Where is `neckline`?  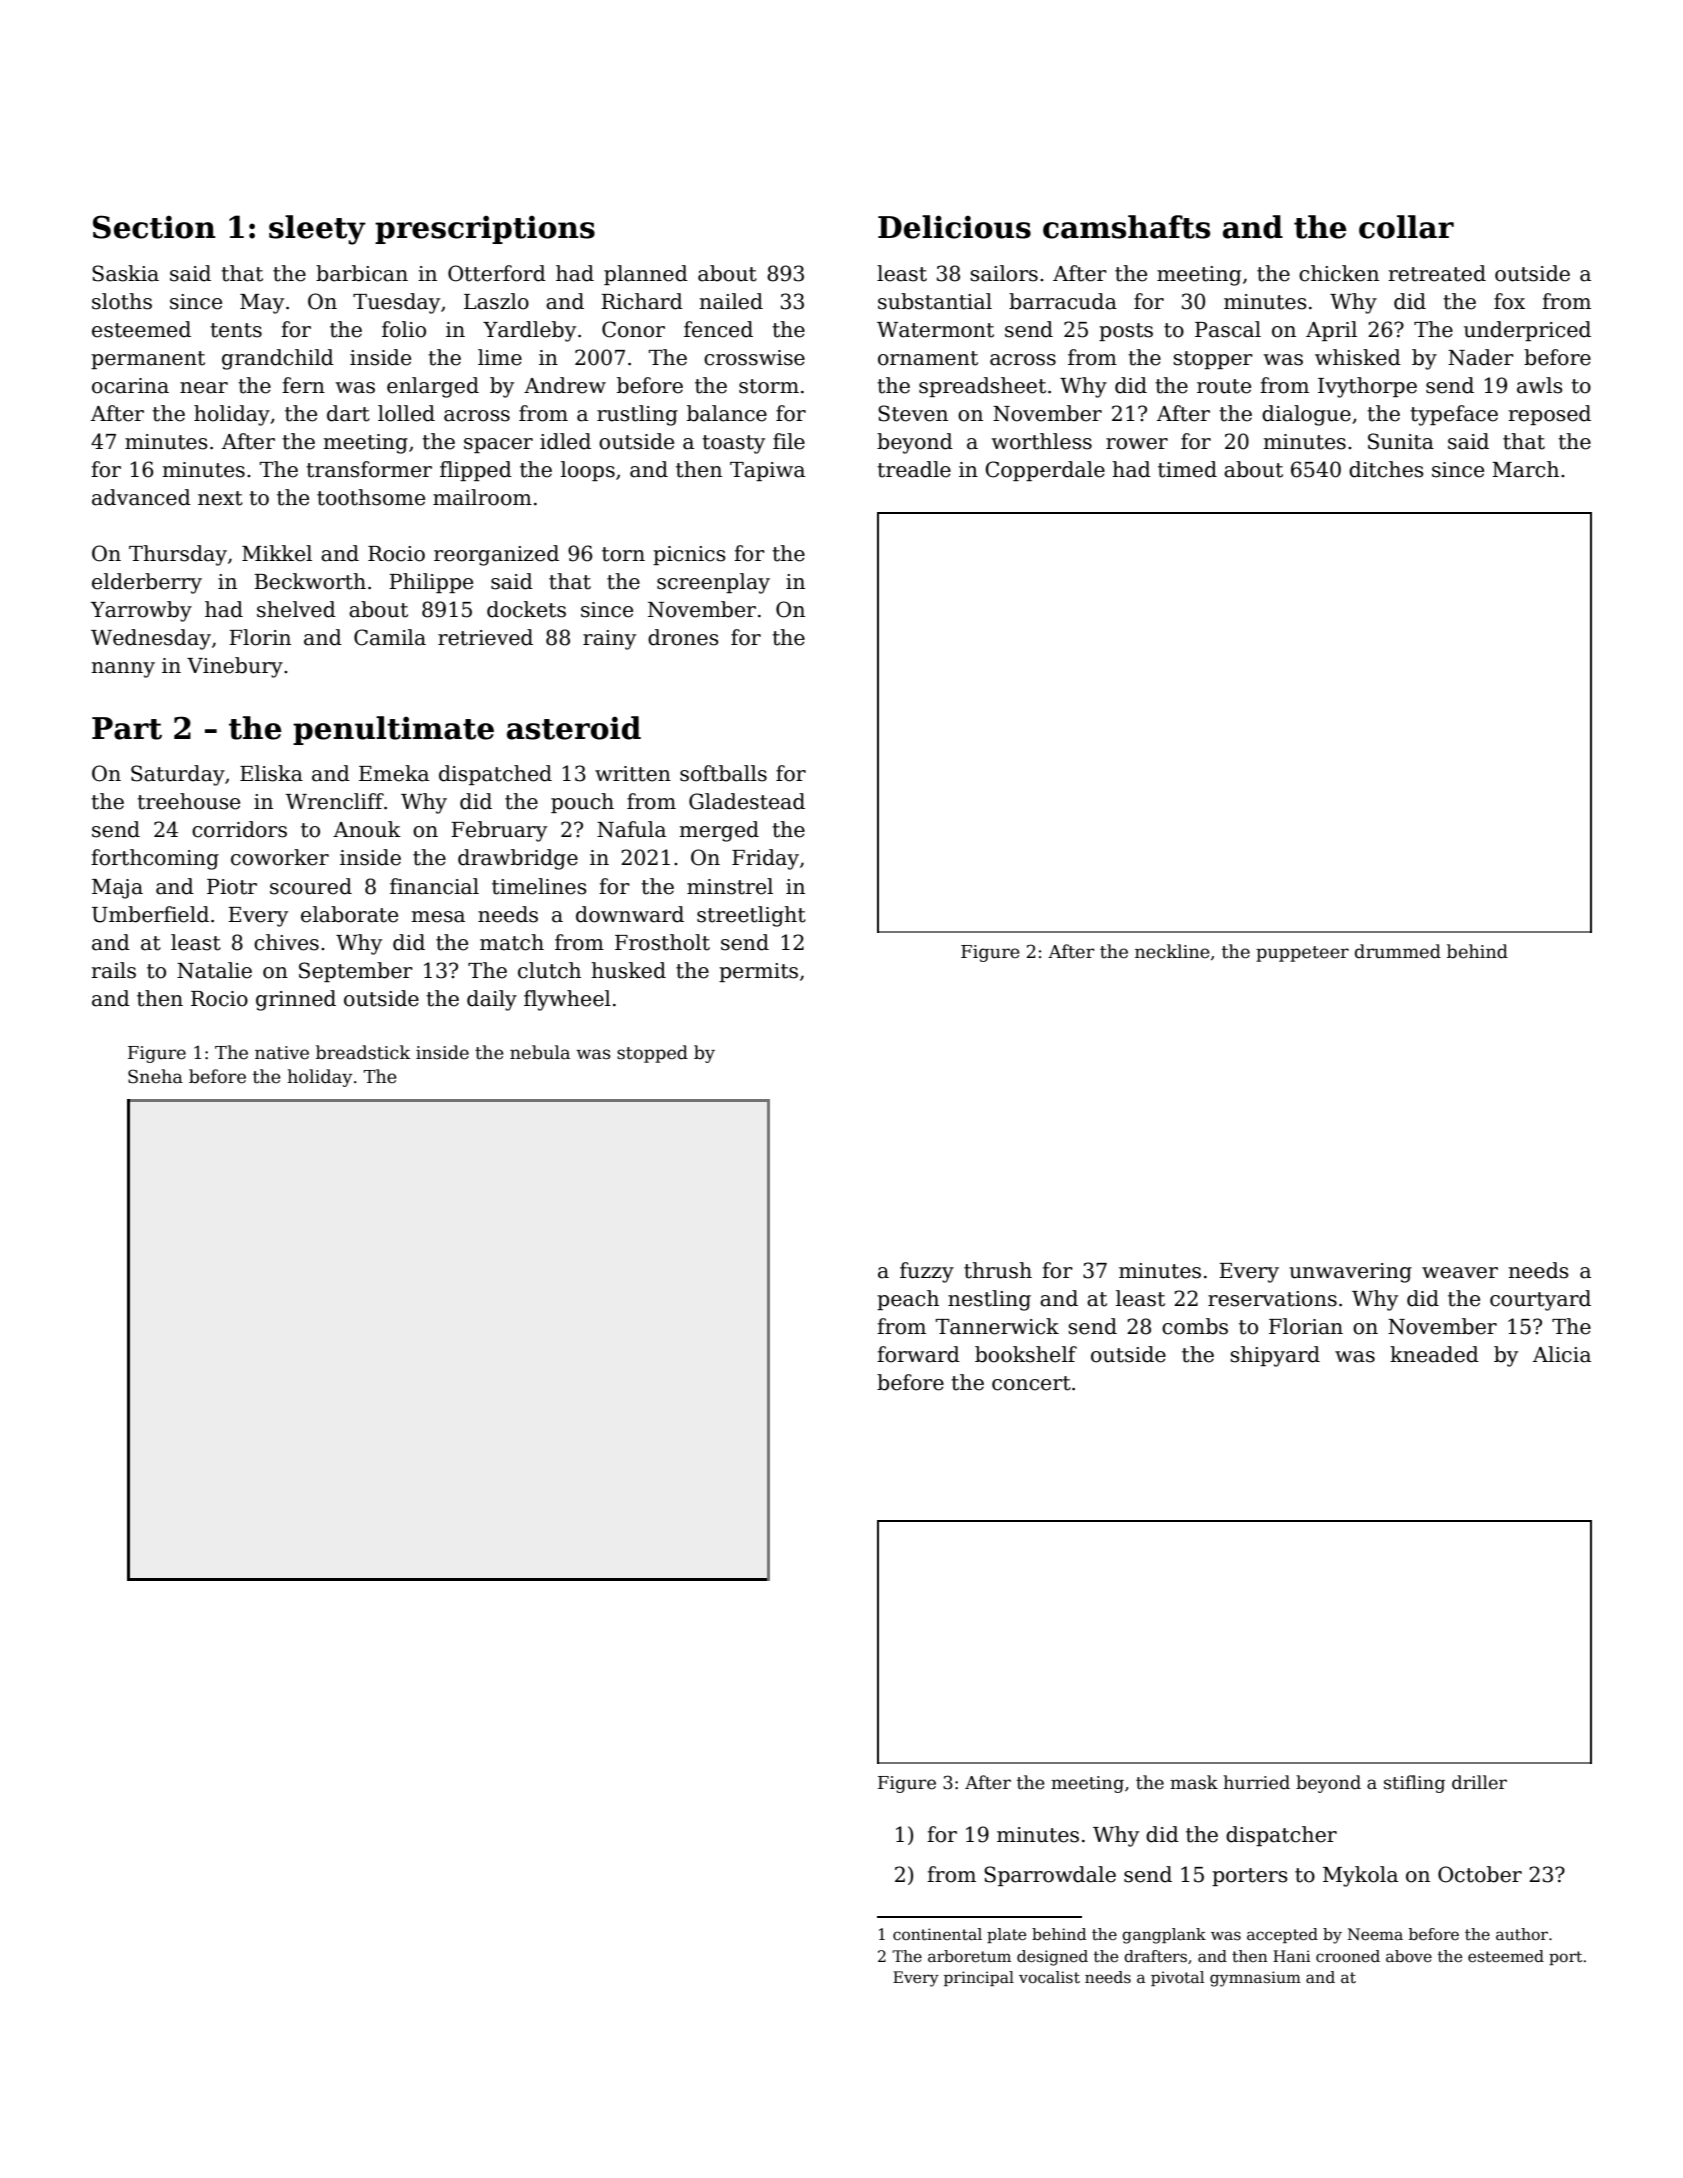
neckline is located at coordinates (1172, 951).
